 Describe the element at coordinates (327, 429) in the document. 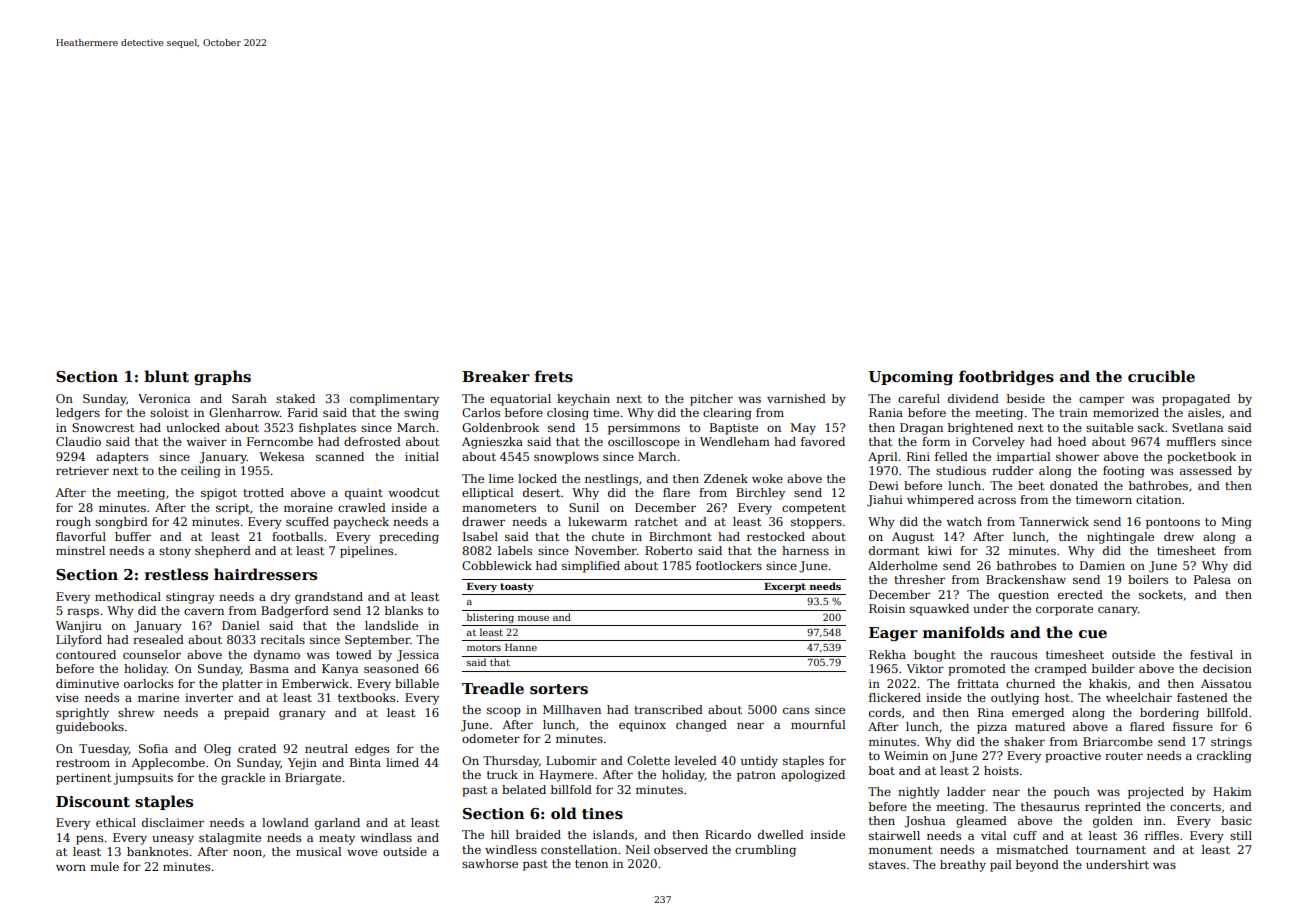

I see `fishplates` at that location.
